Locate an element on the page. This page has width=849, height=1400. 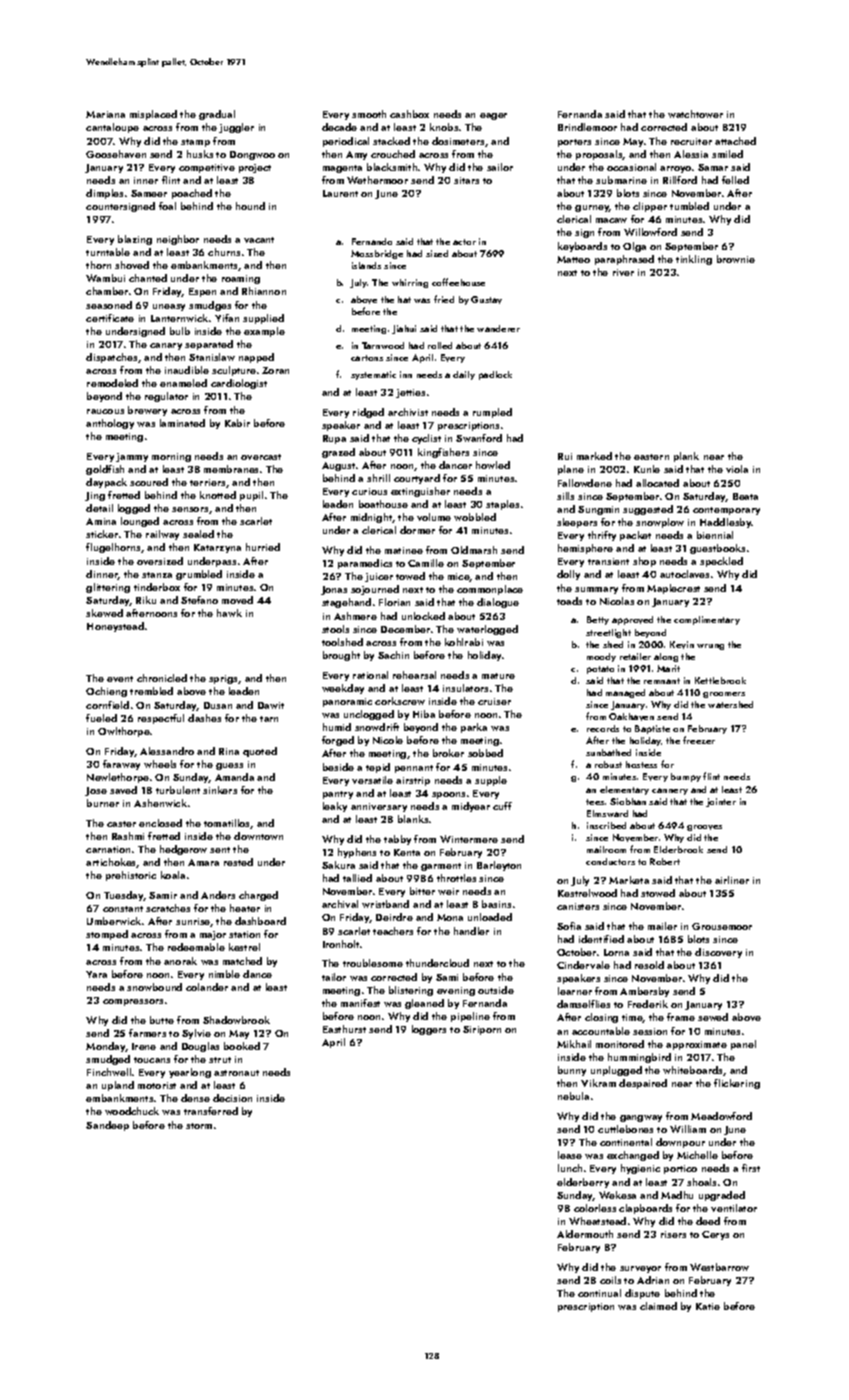
decision is located at coordinates (232, 1098).
